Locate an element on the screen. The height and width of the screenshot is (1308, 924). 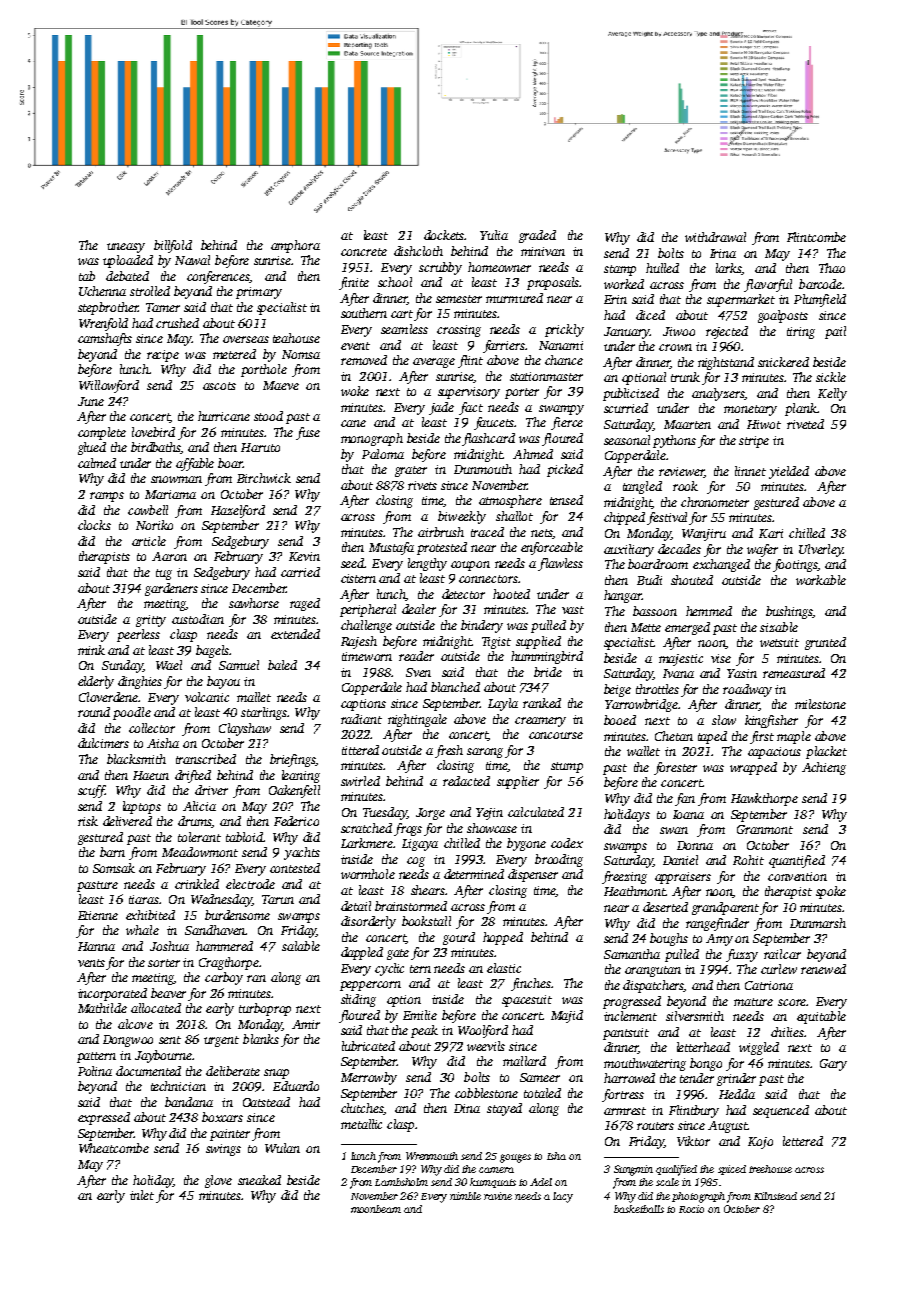
Tigist is located at coordinates (496, 643).
